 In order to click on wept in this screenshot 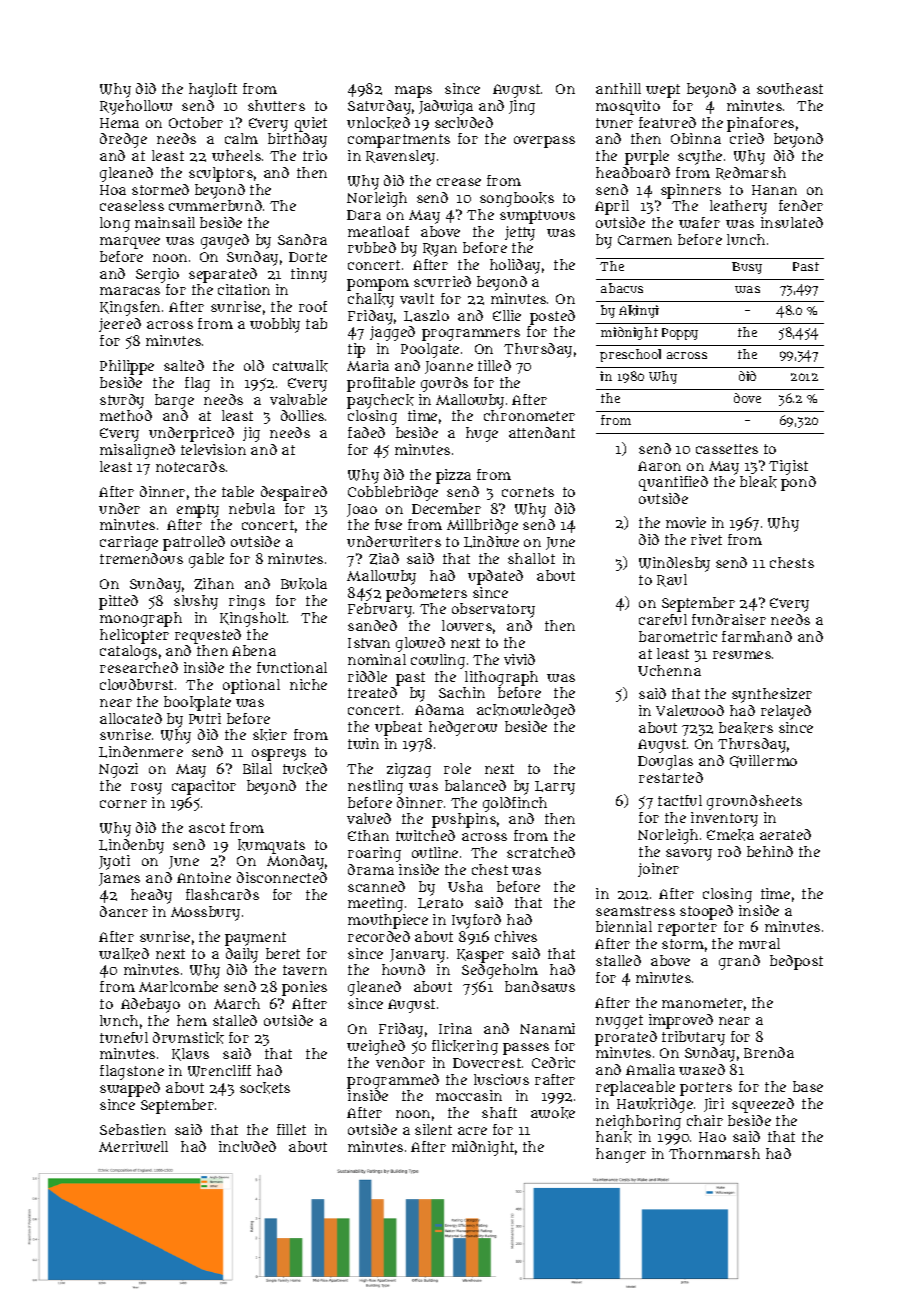, I will do `click(663, 91)`.
